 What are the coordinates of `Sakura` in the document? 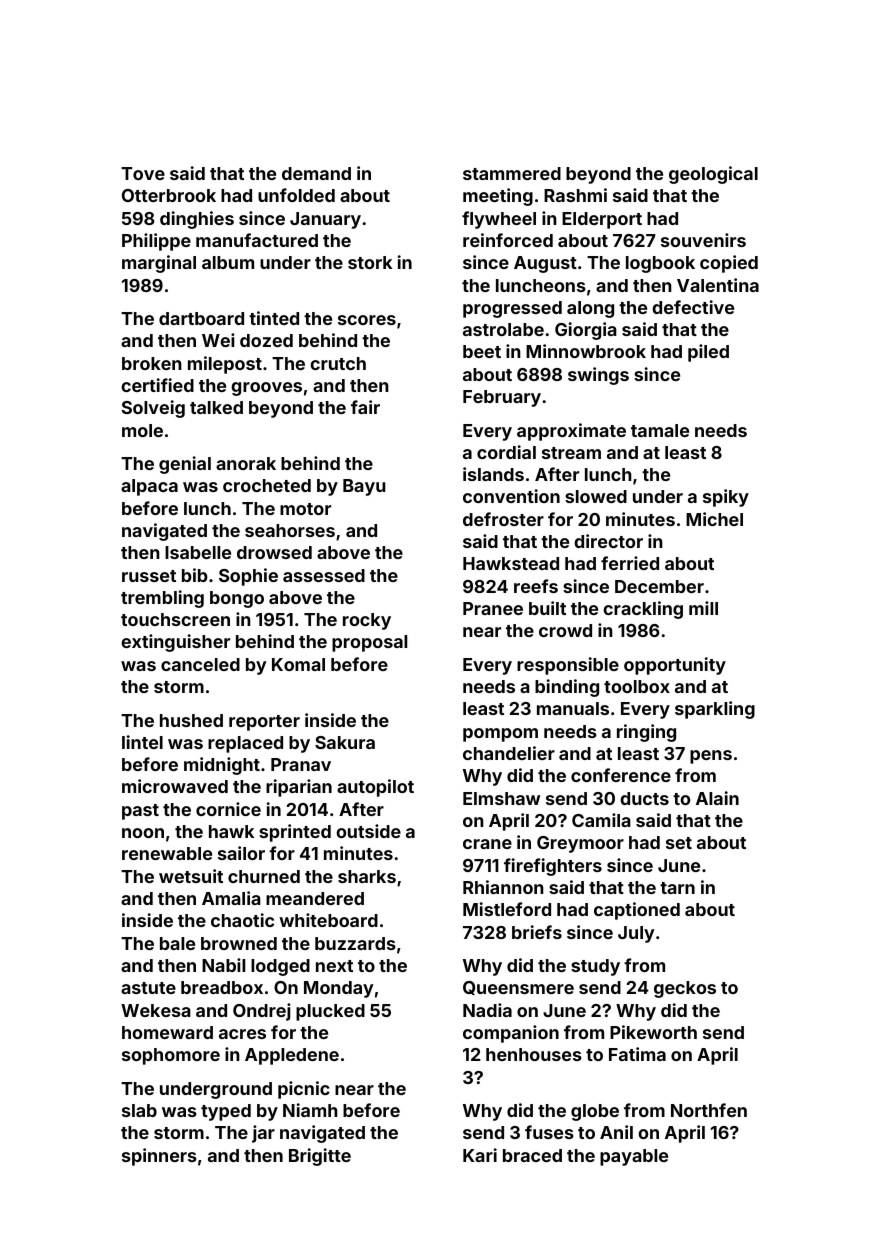 It's located at (345, 742).
